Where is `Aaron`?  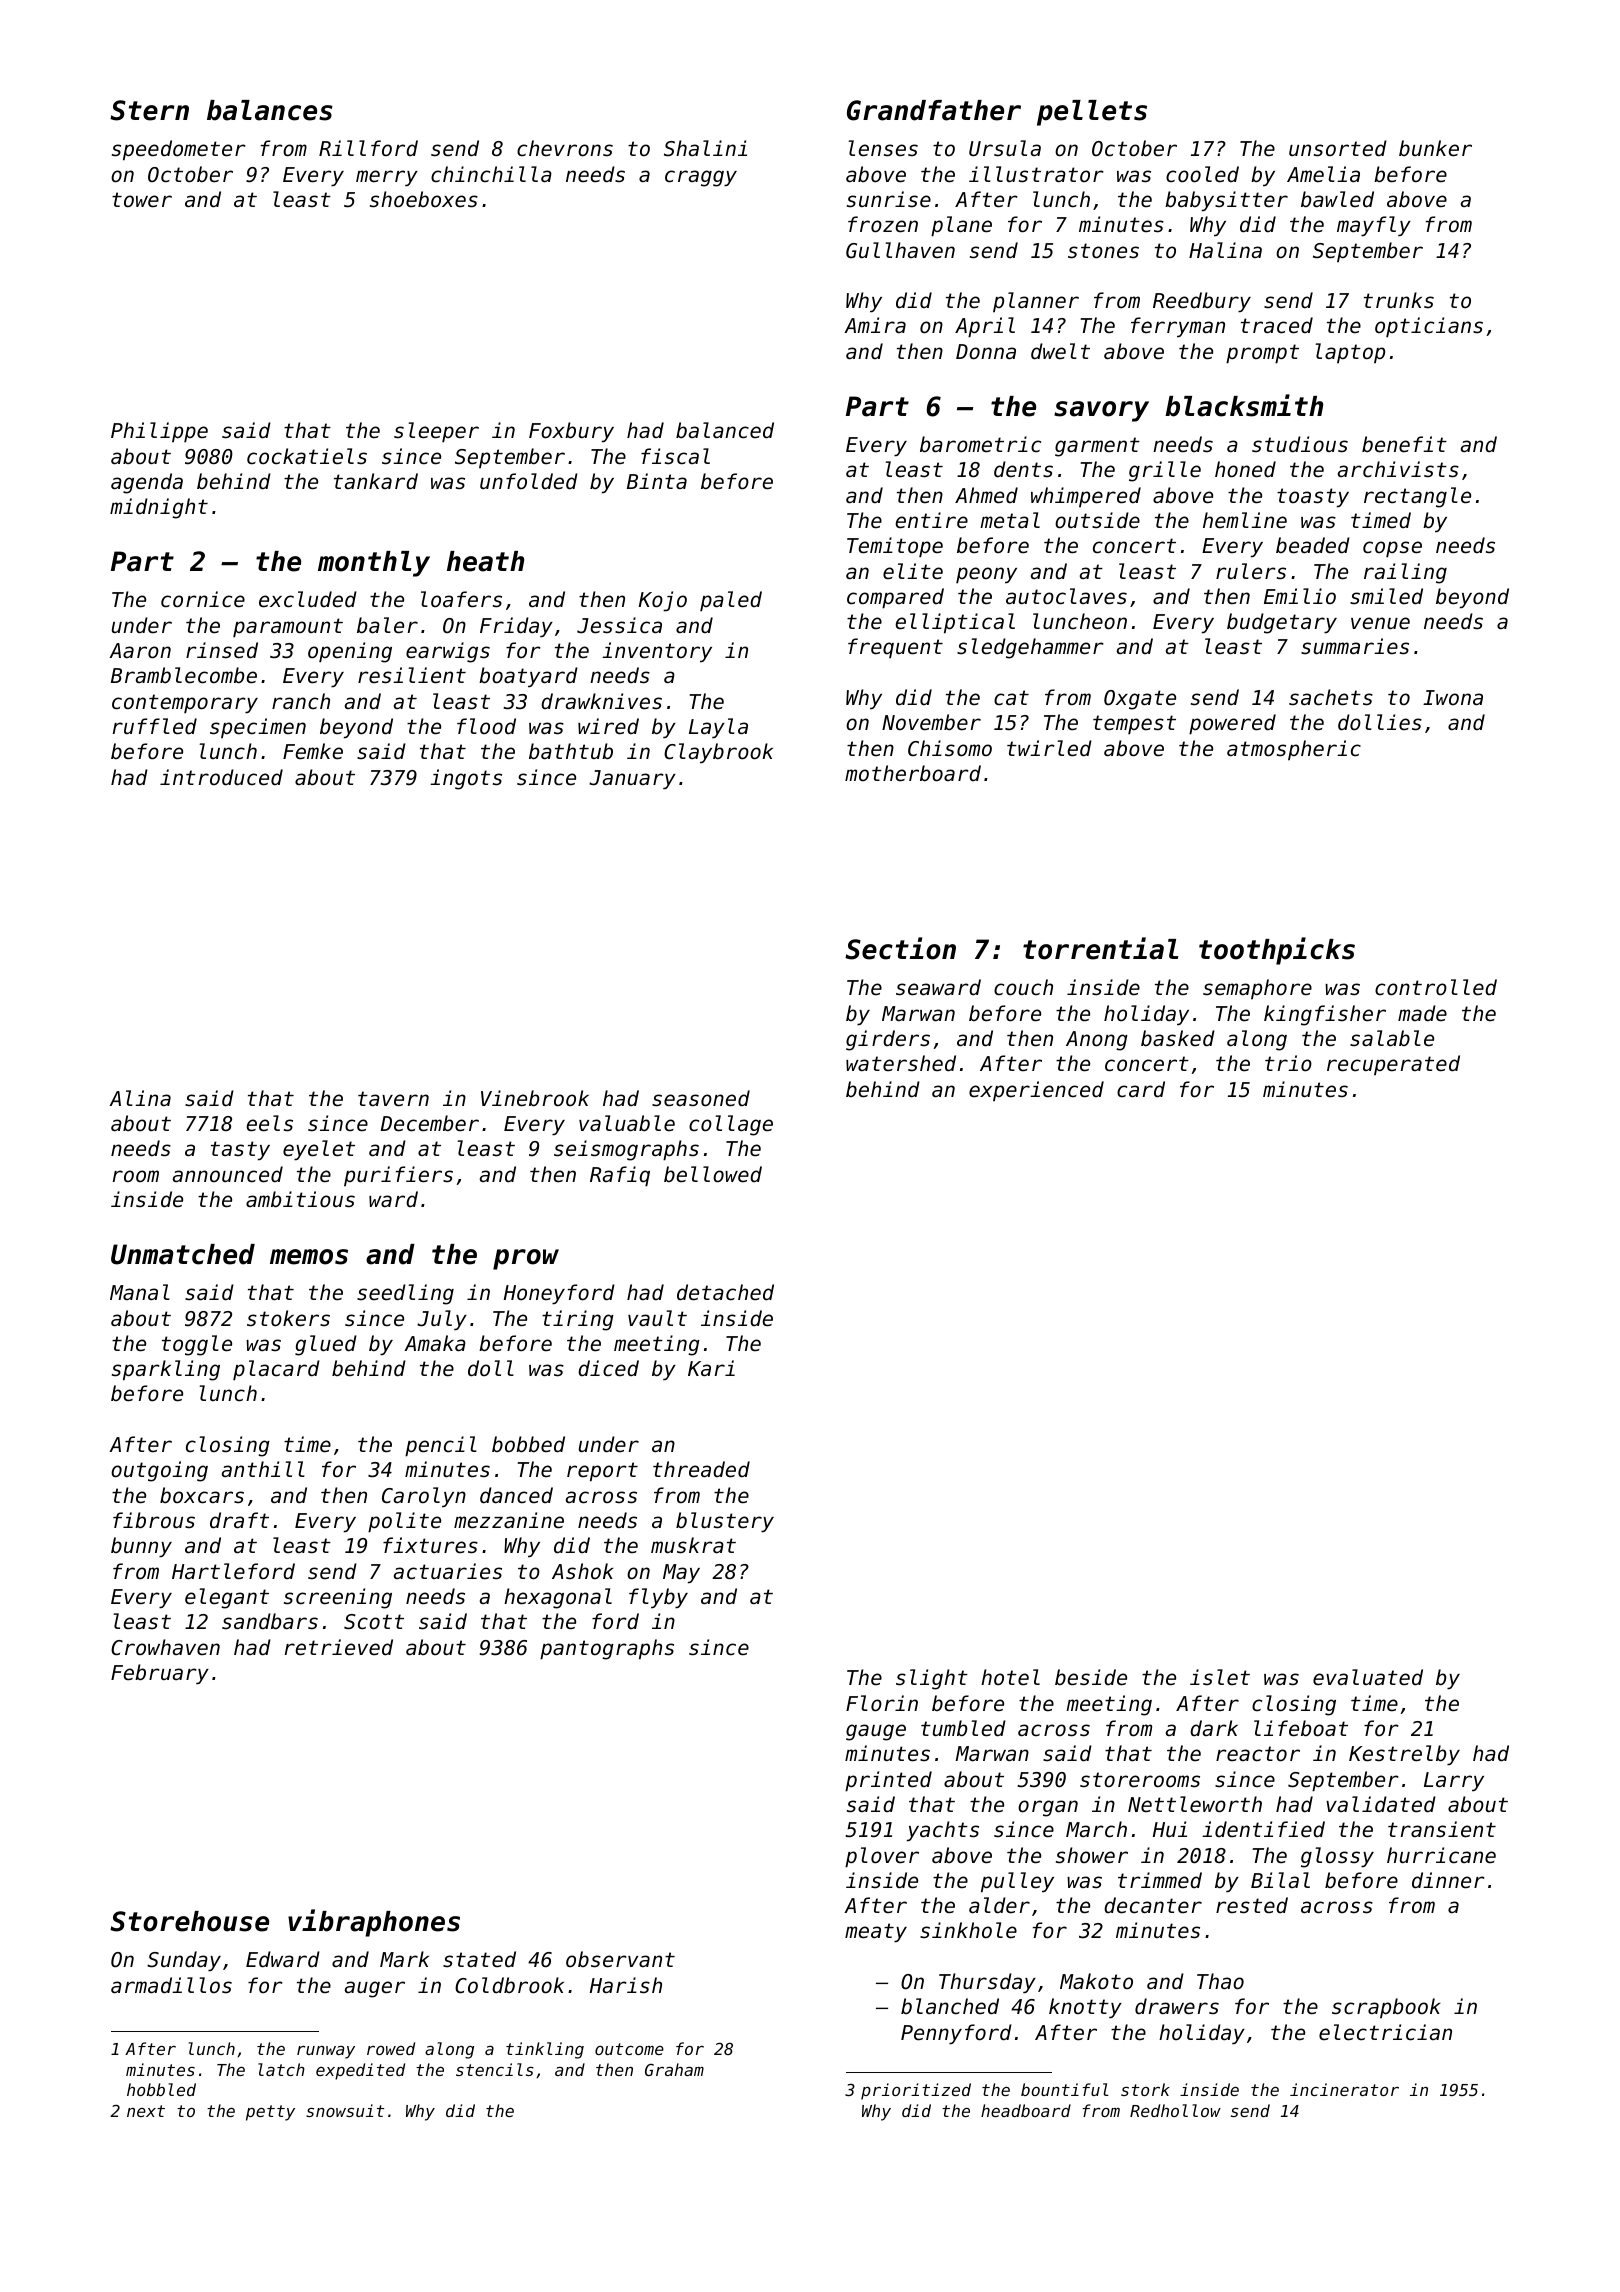
Aaron is located at coordinates (140, 651).
